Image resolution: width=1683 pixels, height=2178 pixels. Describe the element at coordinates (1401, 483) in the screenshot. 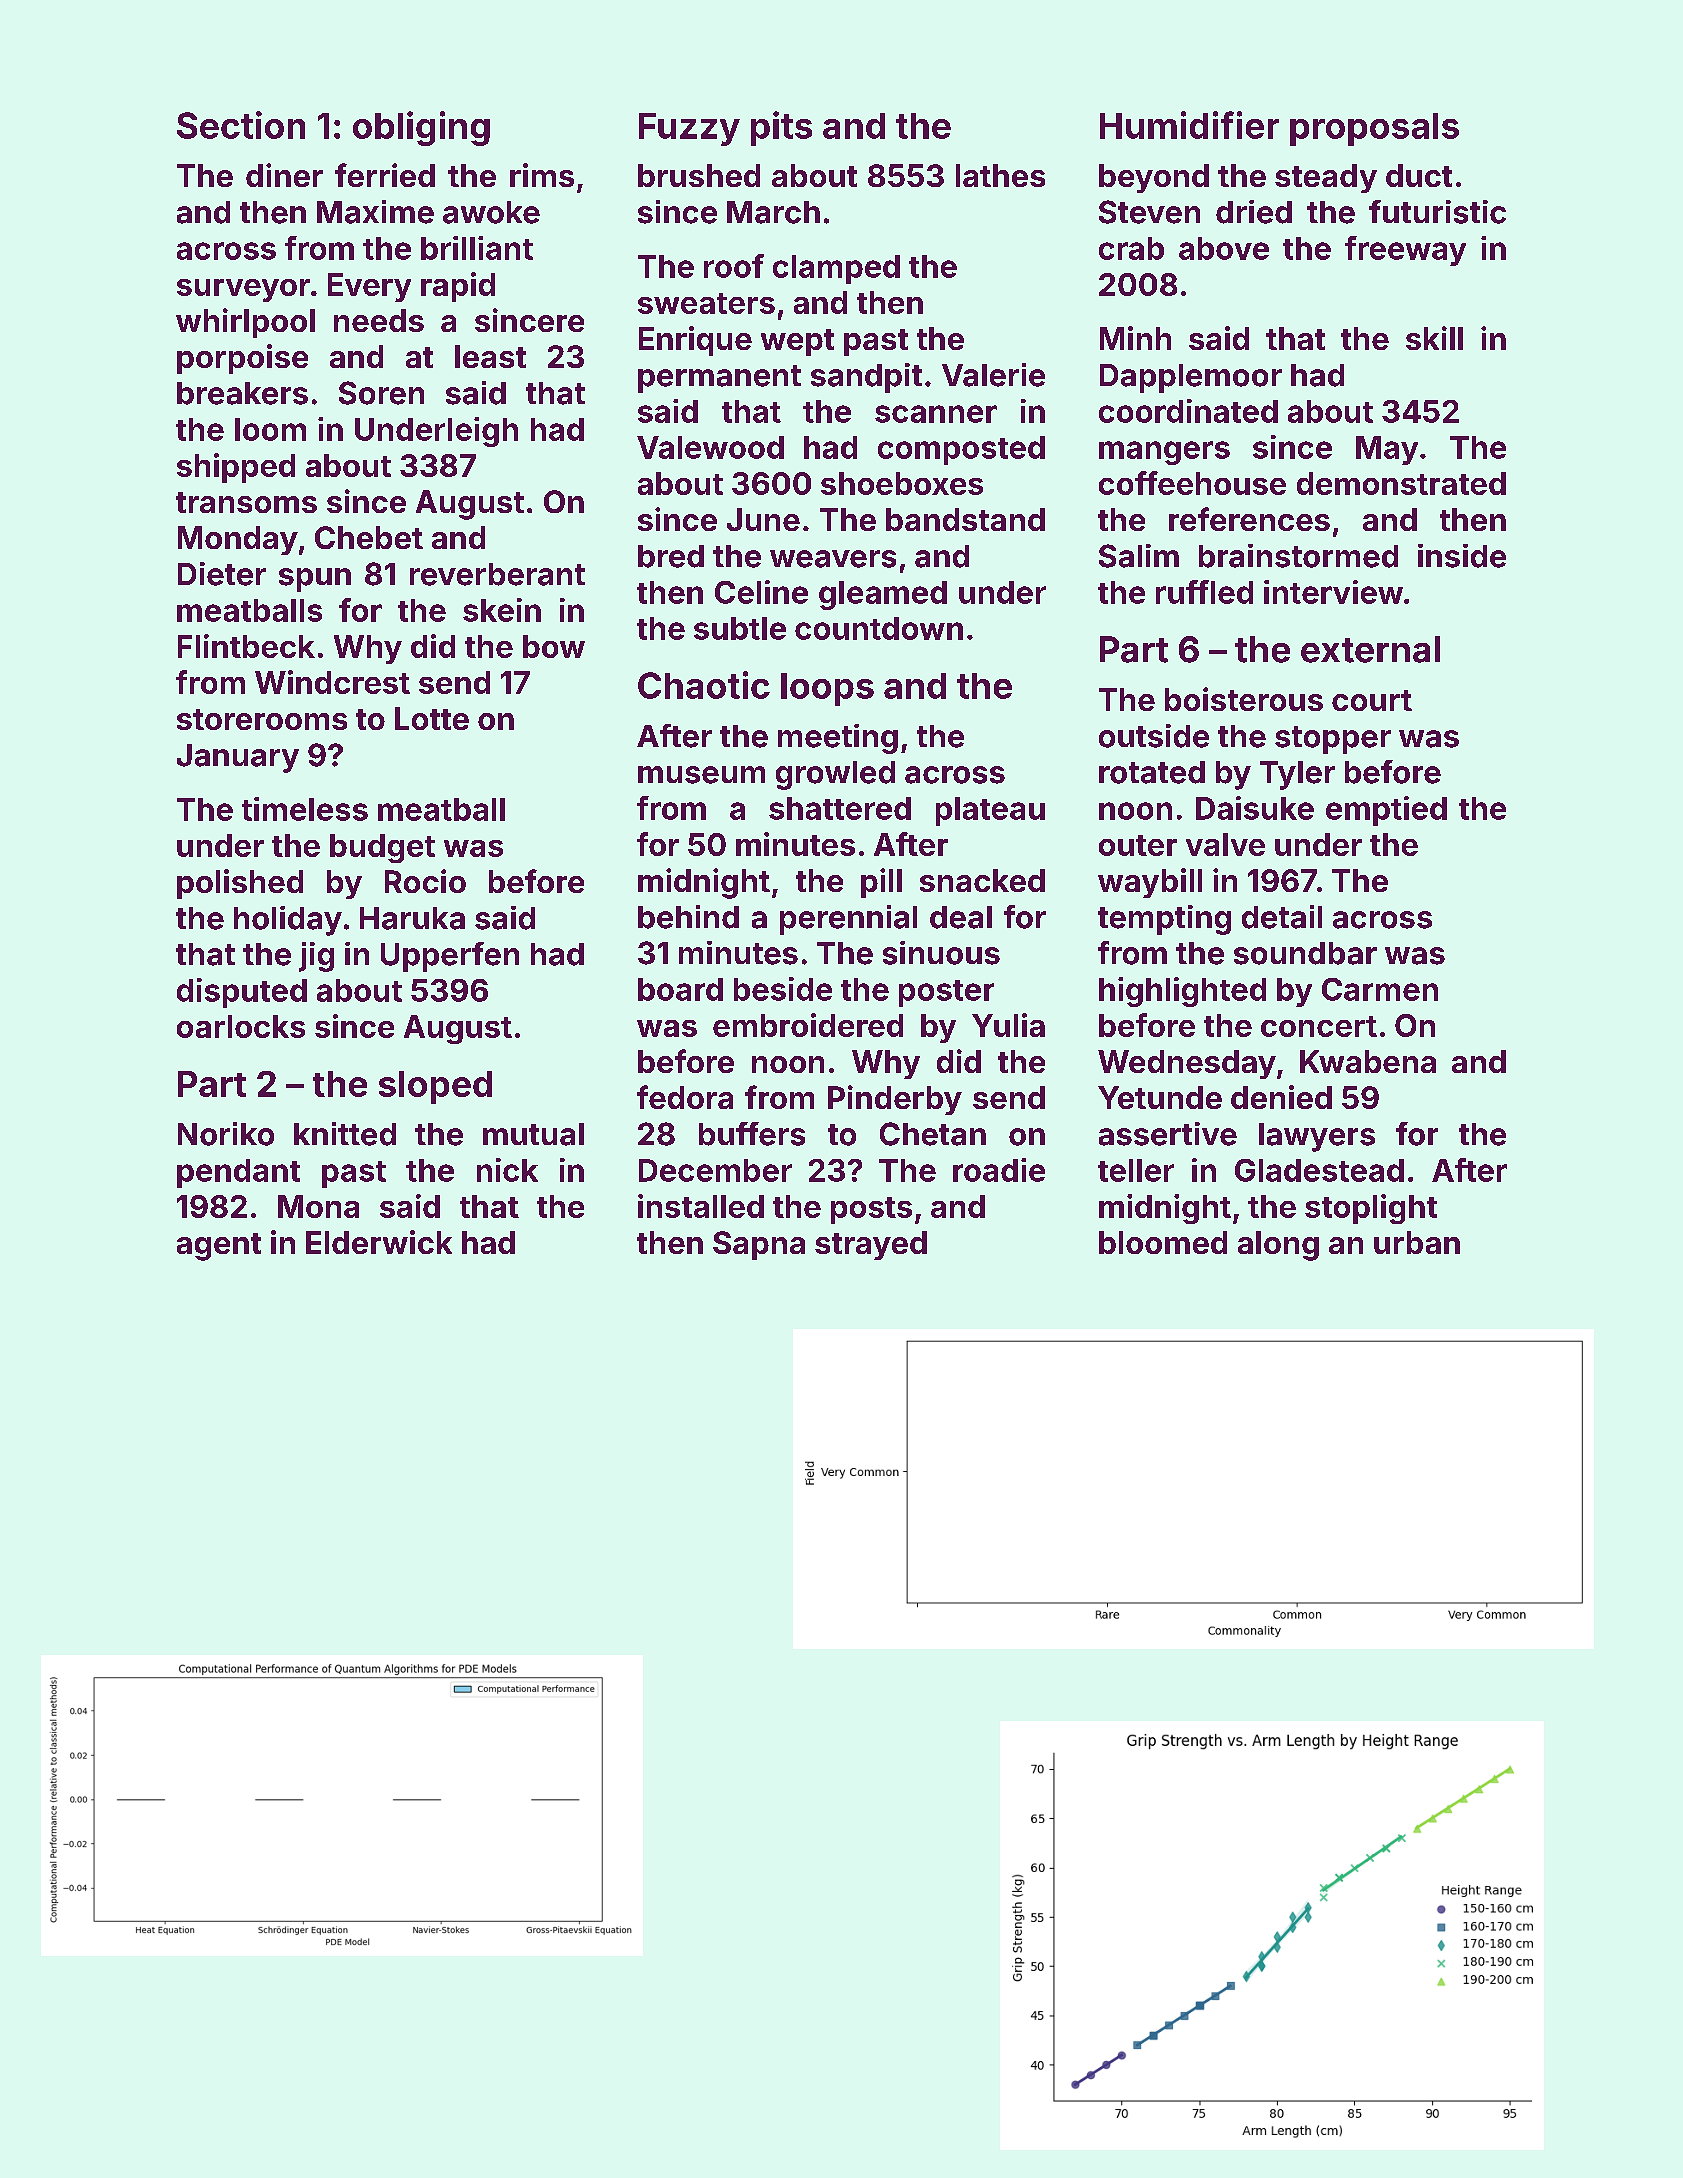

I see `demonstrated` at that location.
